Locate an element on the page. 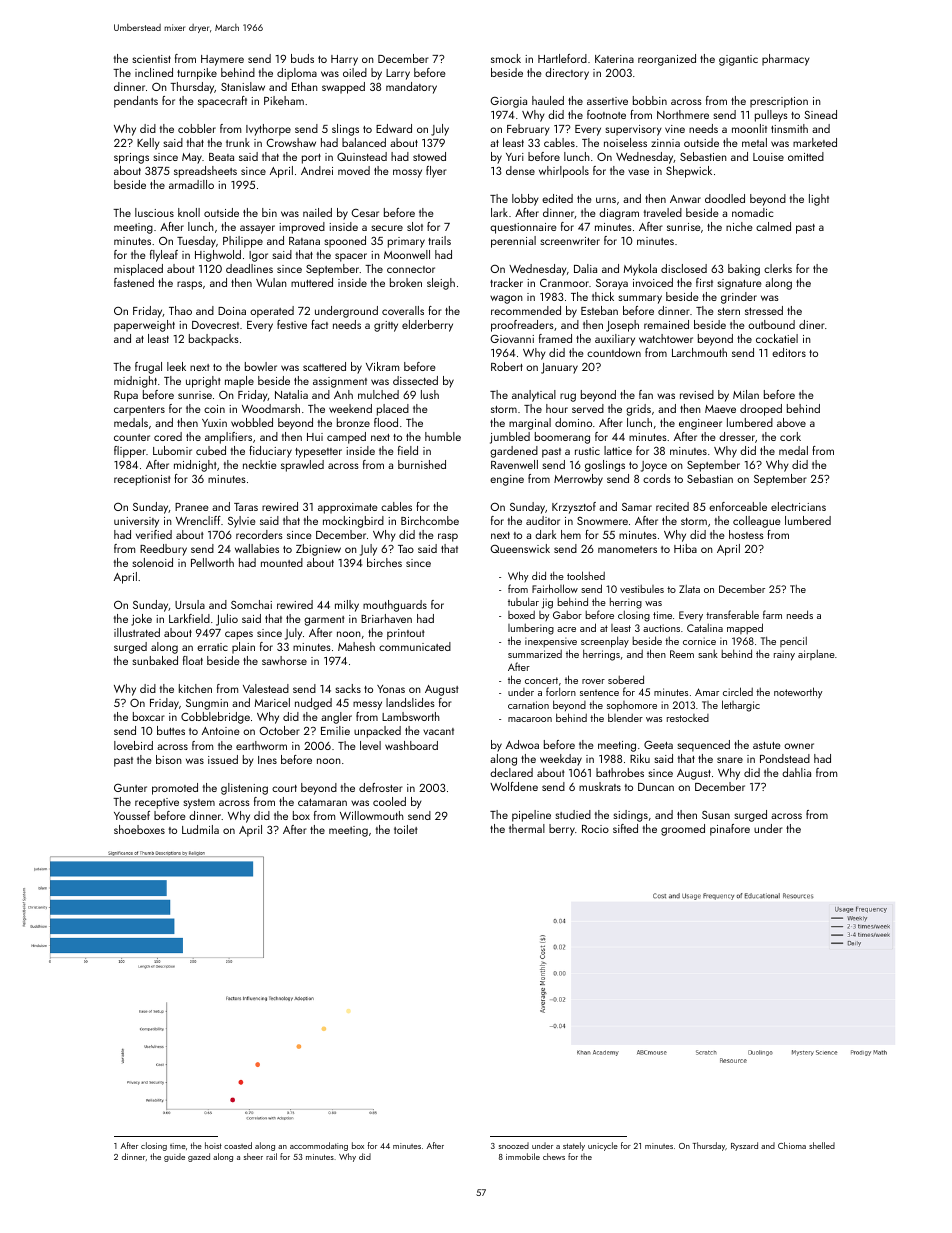 This page has height=1233, width=952. Pellworth is located at coordinates (212, 562).
